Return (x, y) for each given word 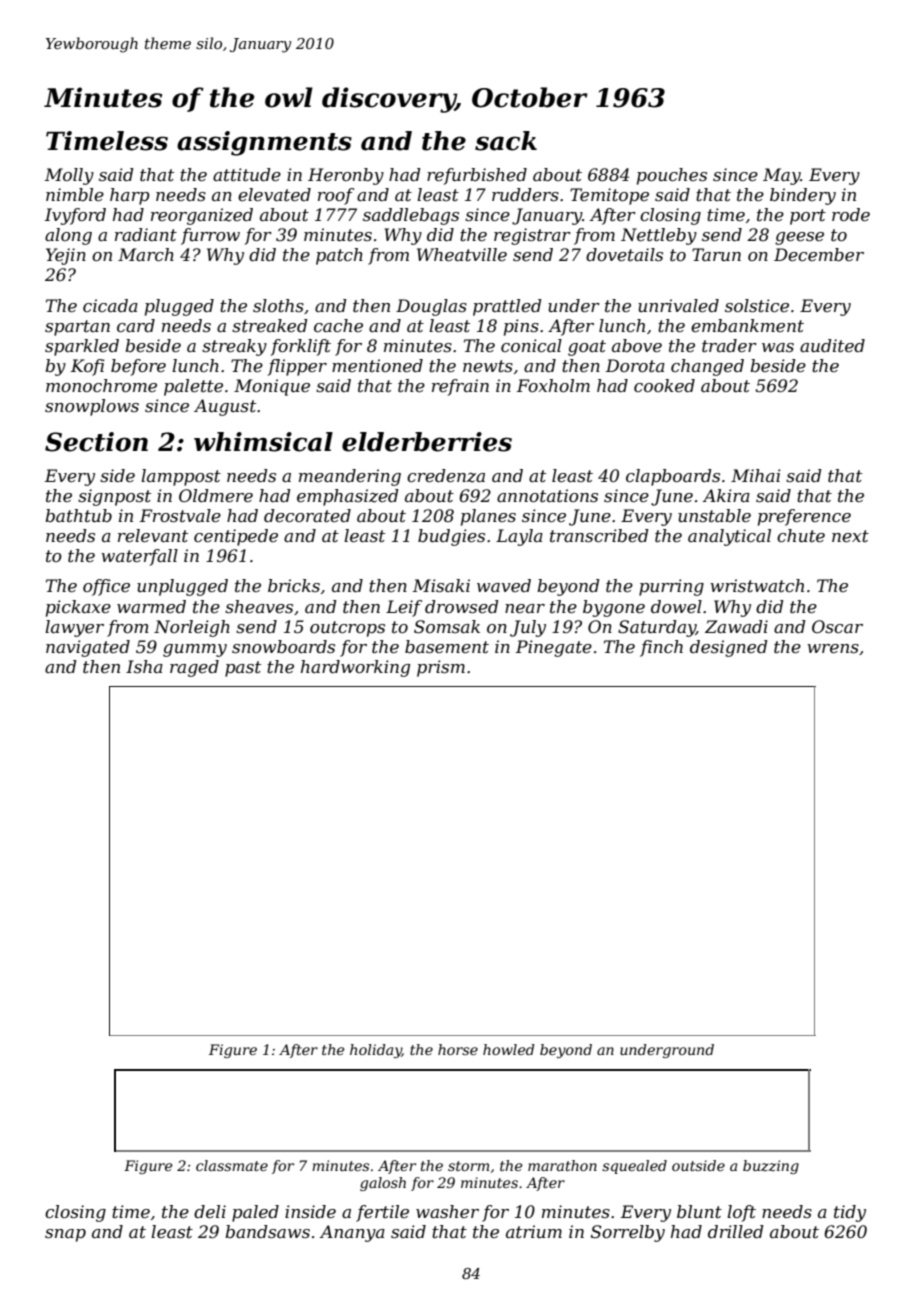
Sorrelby (628, 1233)
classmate (232, 1165)
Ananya (352, 1233)
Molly (69, 176)
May (782, 176)
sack (506, 141)
